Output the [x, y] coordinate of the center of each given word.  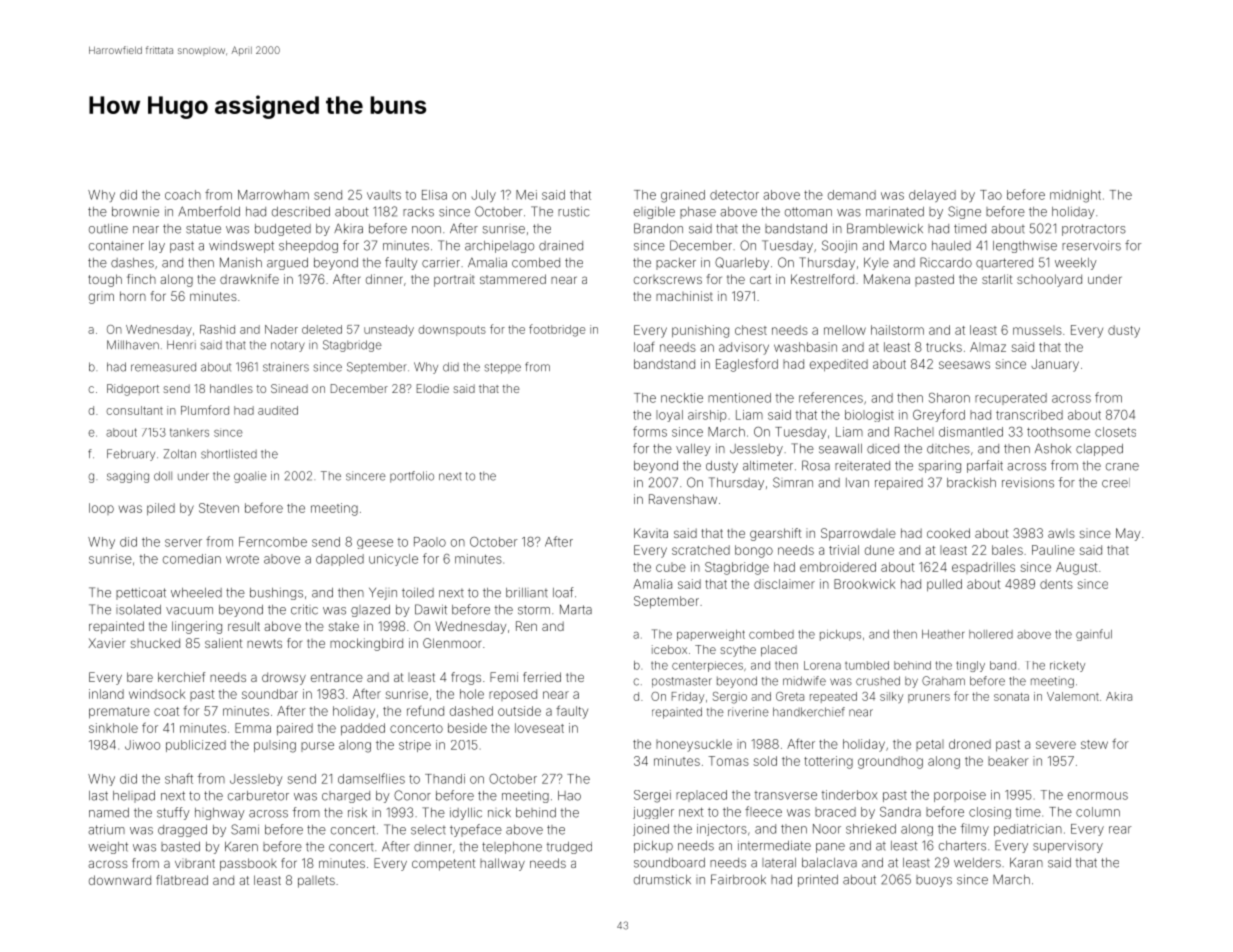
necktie [682, 398]
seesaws [964, 365]
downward [120, 880]
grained [683, 196]
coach [183, 195]
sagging [128, 477]
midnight [1075, 196]
